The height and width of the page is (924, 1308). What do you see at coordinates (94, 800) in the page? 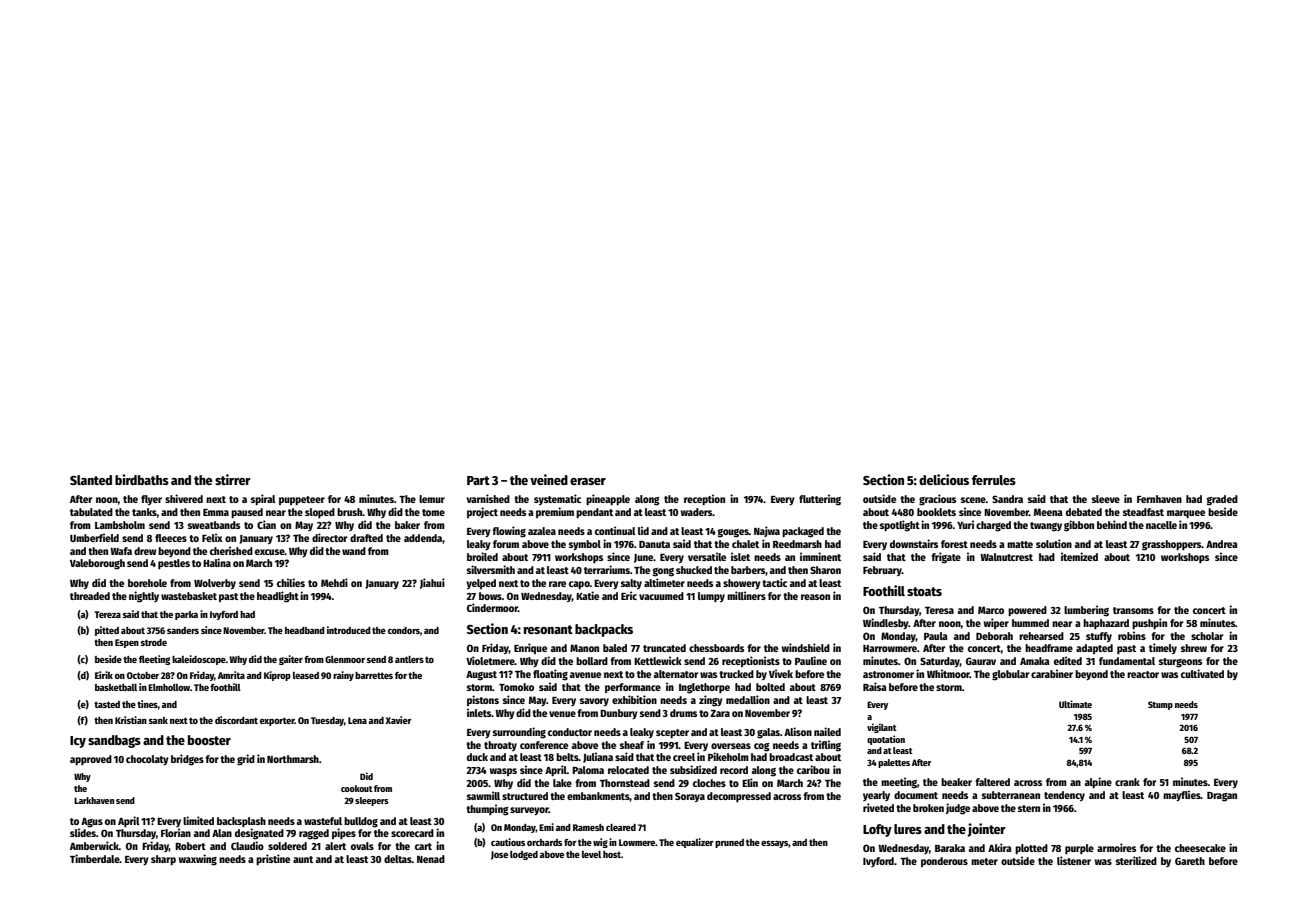
I see `Larkhaven` at bounding box center [94, 800].
